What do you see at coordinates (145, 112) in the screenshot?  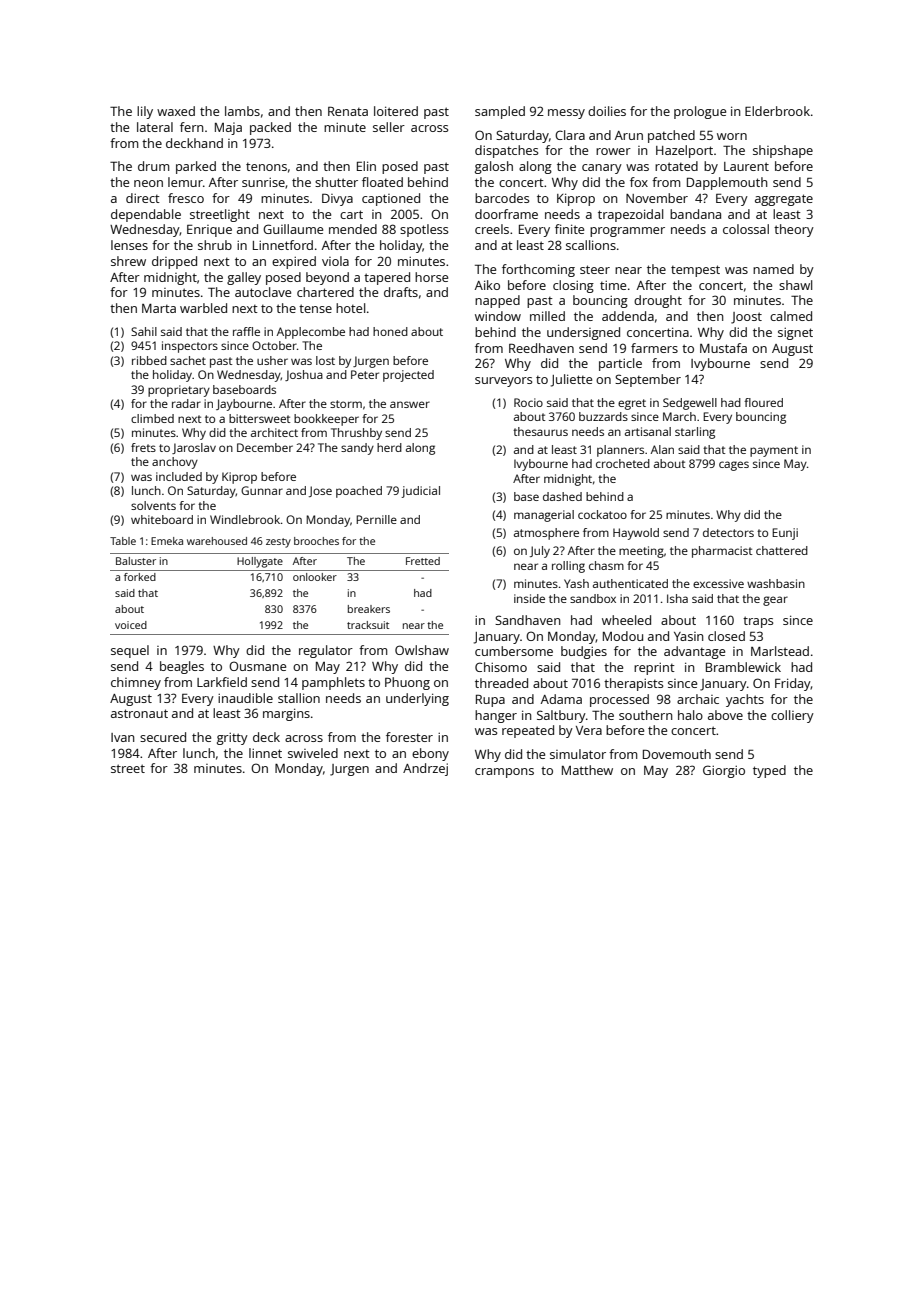 I see `lily` at bounding box center [145, 112].
